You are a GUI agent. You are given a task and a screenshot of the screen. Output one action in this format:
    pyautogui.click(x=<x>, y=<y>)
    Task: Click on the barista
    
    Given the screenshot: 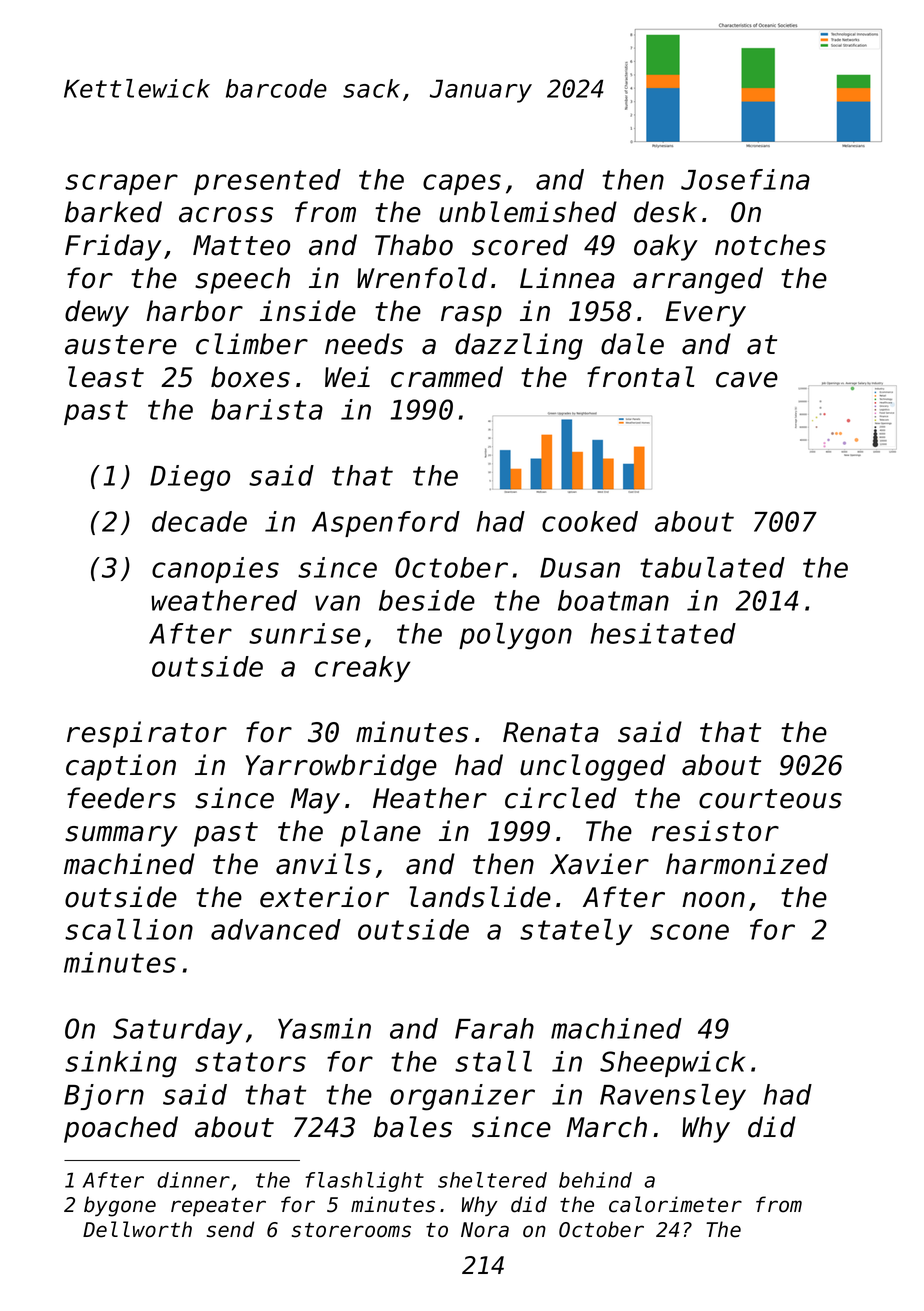 What is the action you would take?
    pyautogui.click(x=267, y=409)
